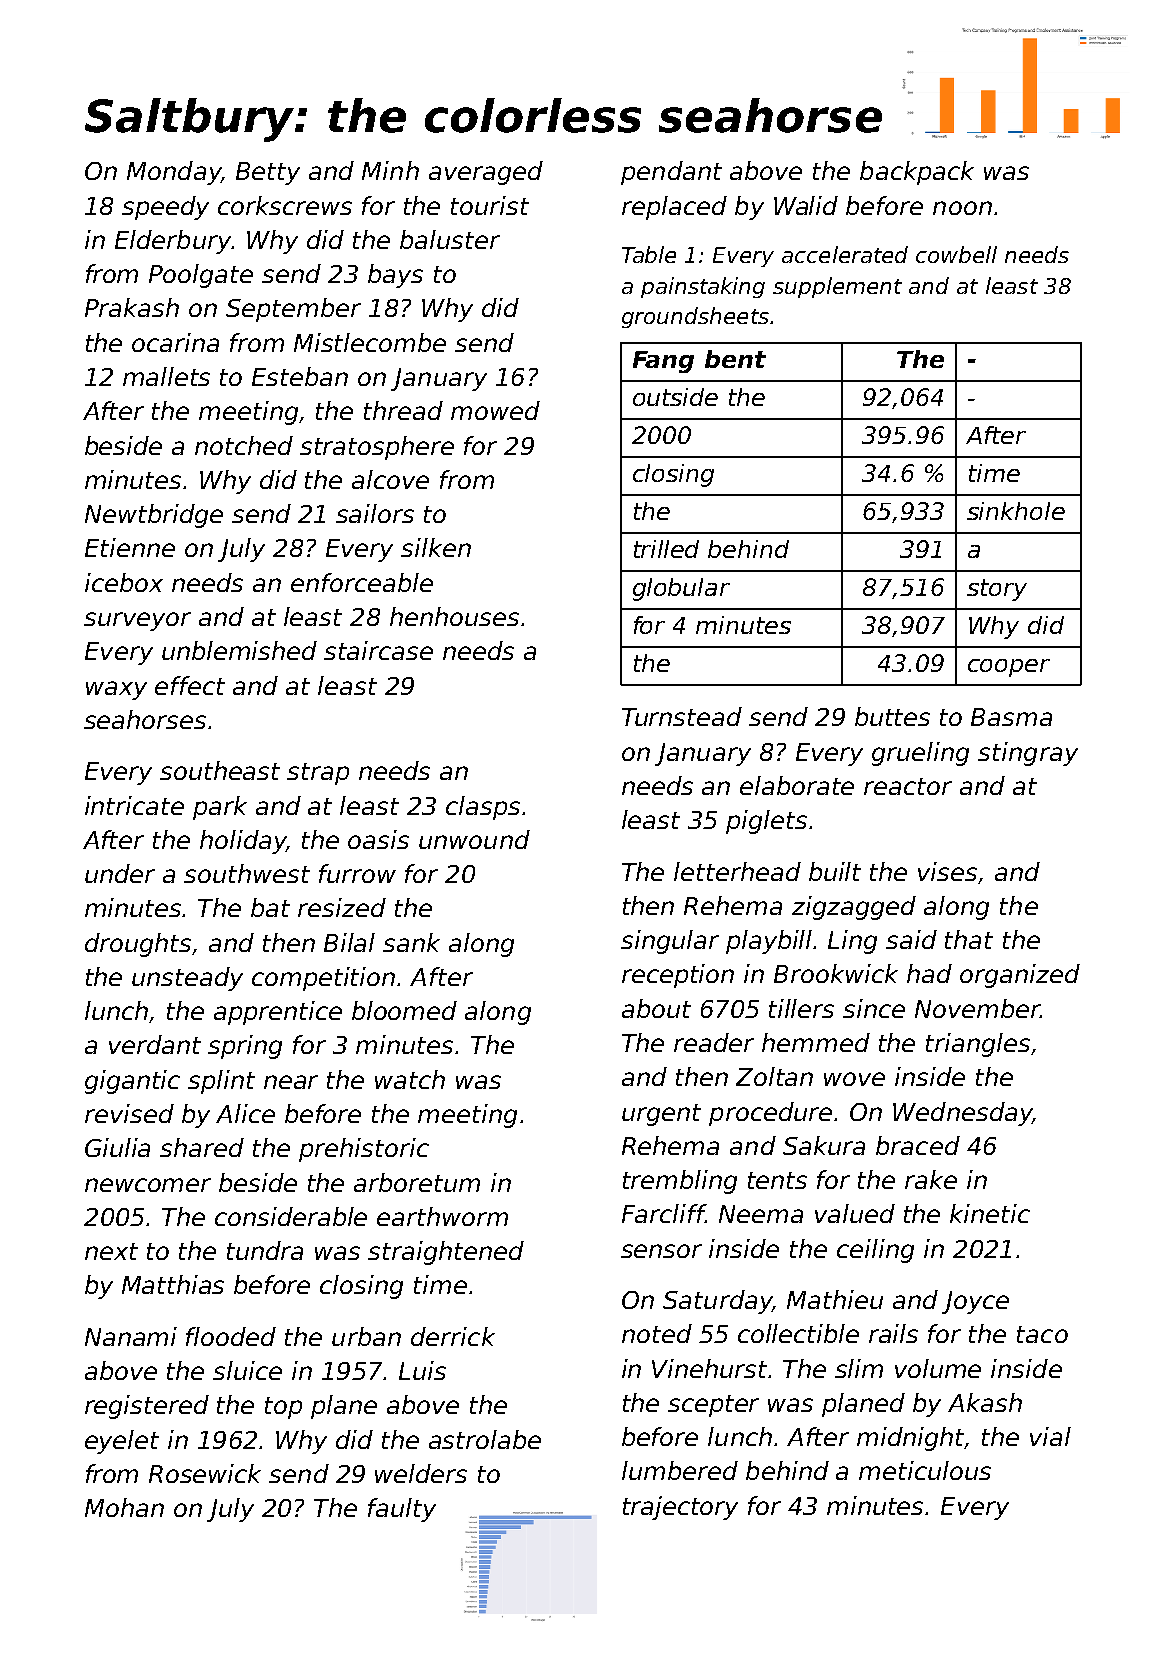  What do you see at coordinates (154, 516) in the screenshot?
I see `Newtbridge` at bounding box center [154, 516].
